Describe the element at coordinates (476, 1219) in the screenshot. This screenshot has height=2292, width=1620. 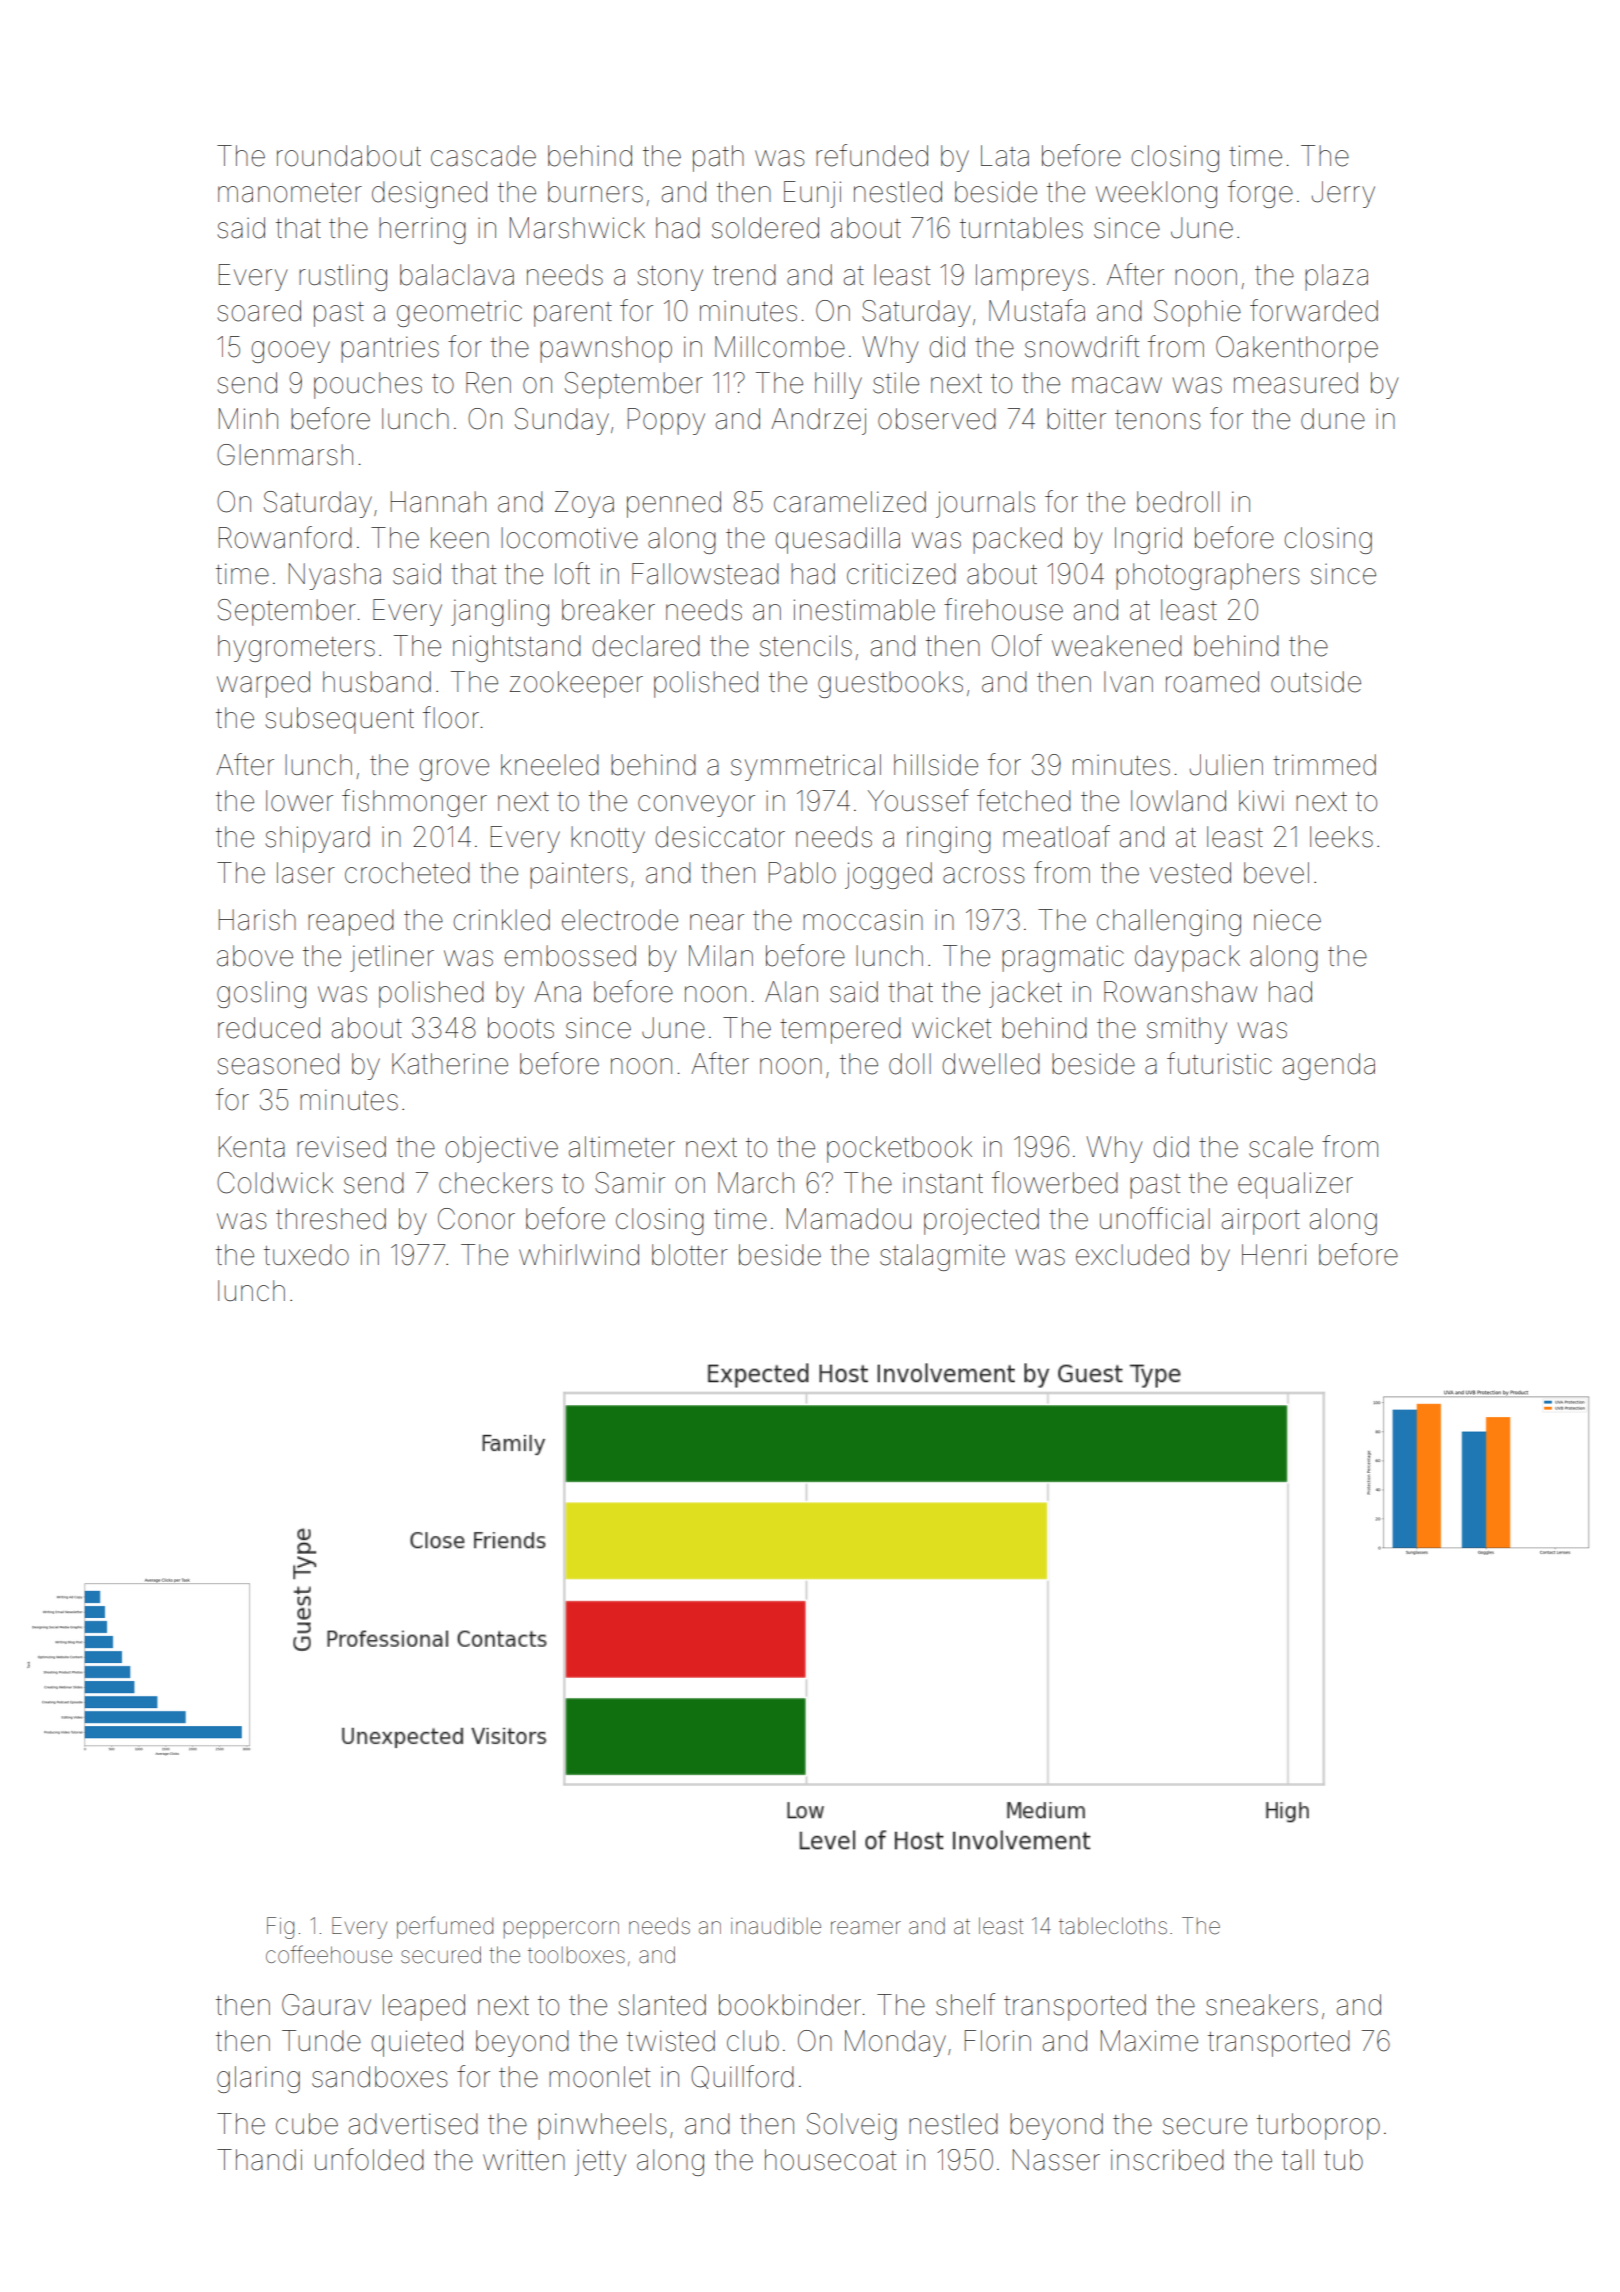
I see `Conor` at that location.
